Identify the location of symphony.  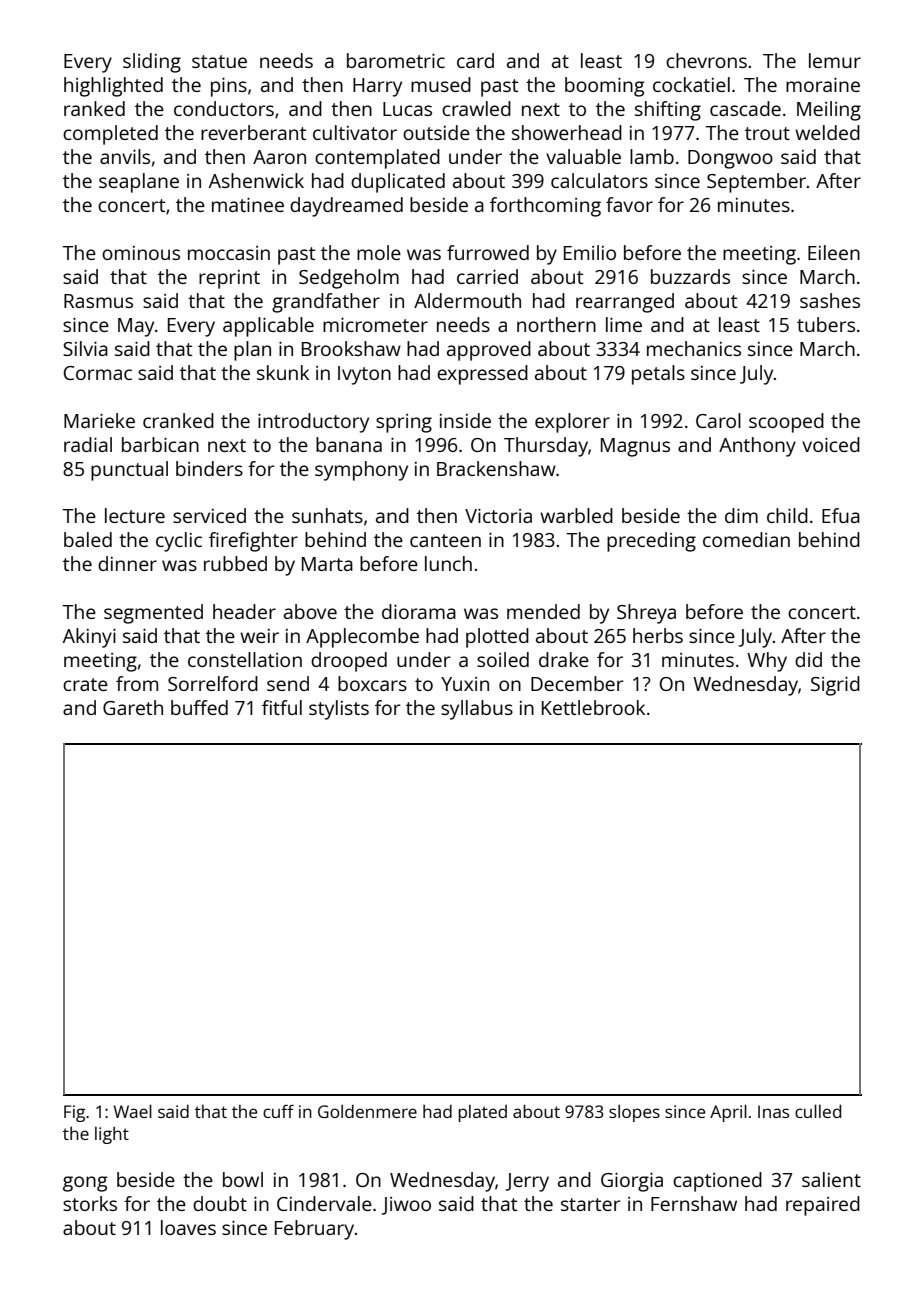
(361, 471).
